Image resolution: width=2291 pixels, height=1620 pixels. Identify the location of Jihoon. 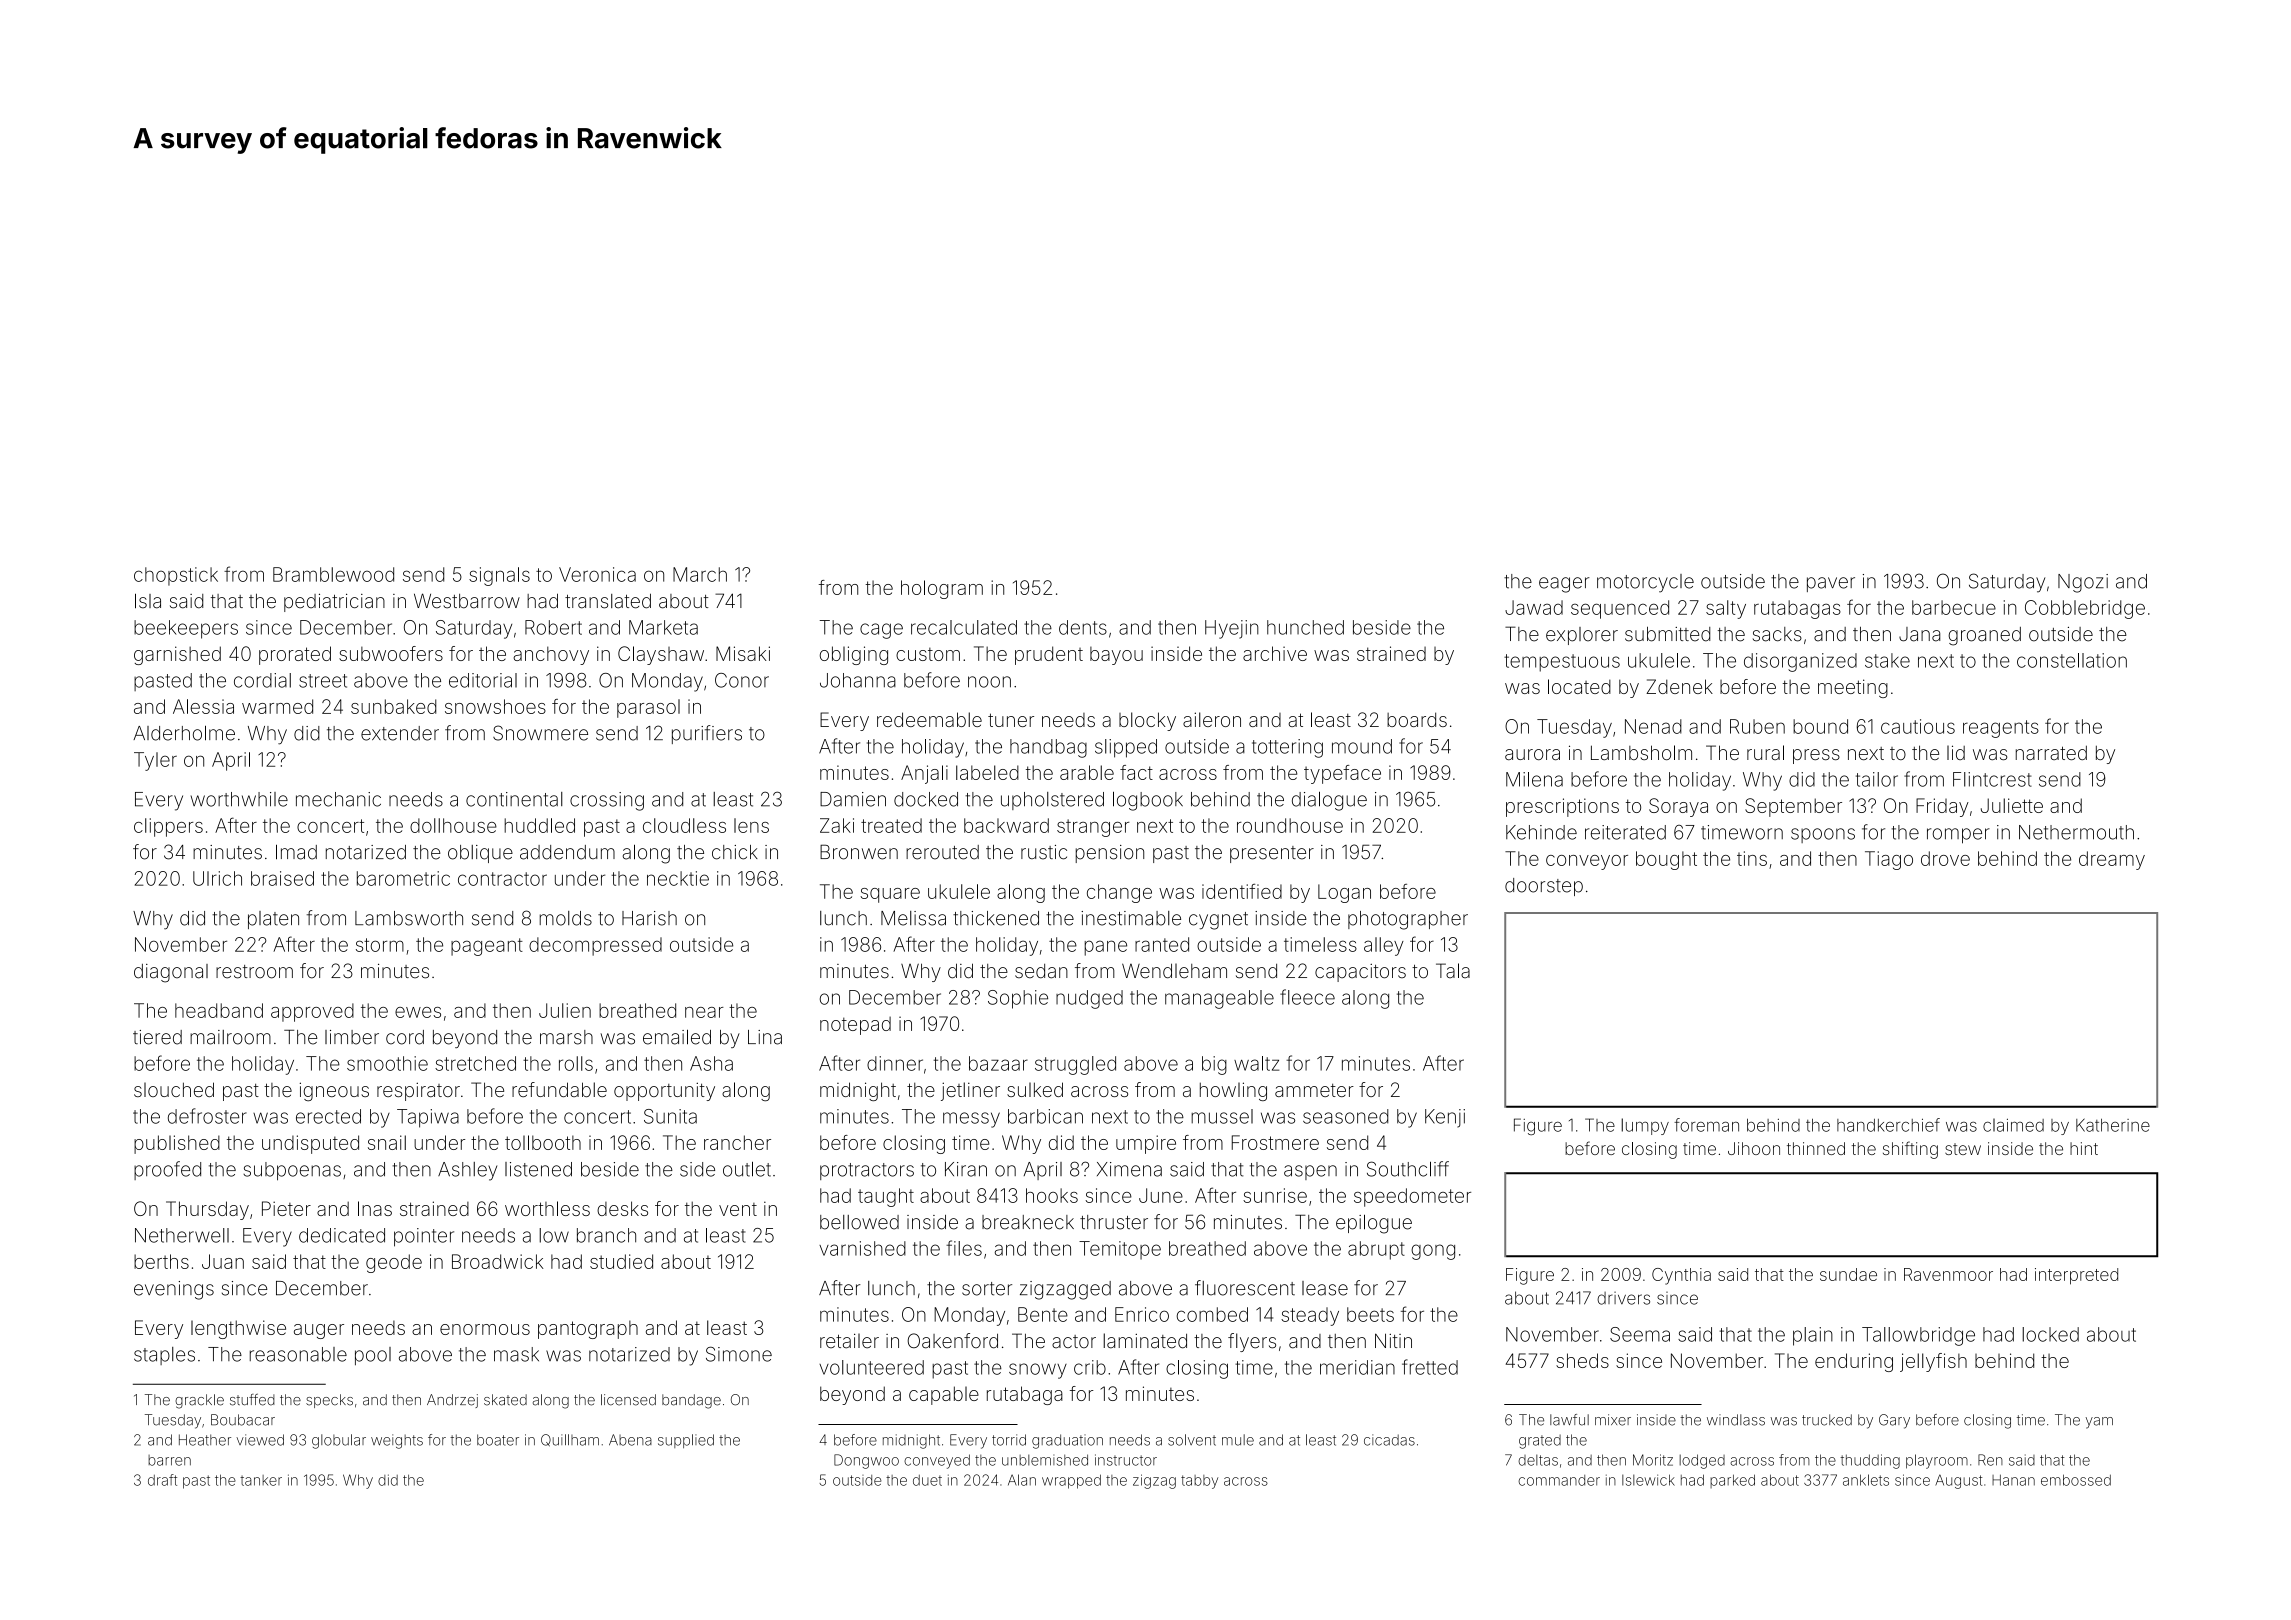
(1754, 1148).
